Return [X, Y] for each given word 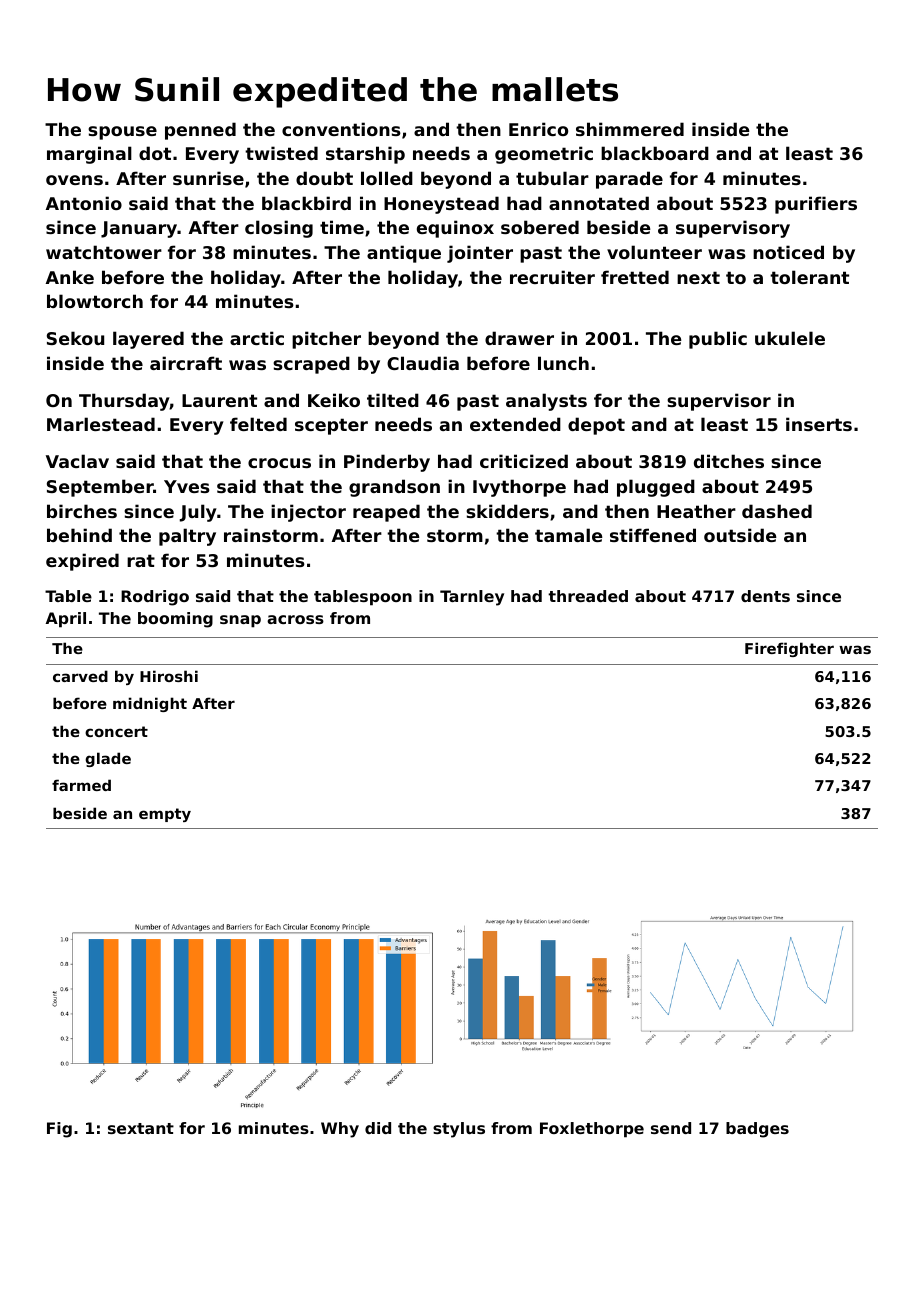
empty [165, 815]
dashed [777, 511]
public [718, 340]
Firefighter [789, 649]
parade [629, 180]
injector [308, 513]
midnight [150, 704]
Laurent [219, 400]
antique [404, 254]
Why [340, 1130]
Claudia [423, 363]
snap [240, 621]
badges [757, 1130]
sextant [141, 1128]
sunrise [208, 178]
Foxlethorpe [592, 1130]
